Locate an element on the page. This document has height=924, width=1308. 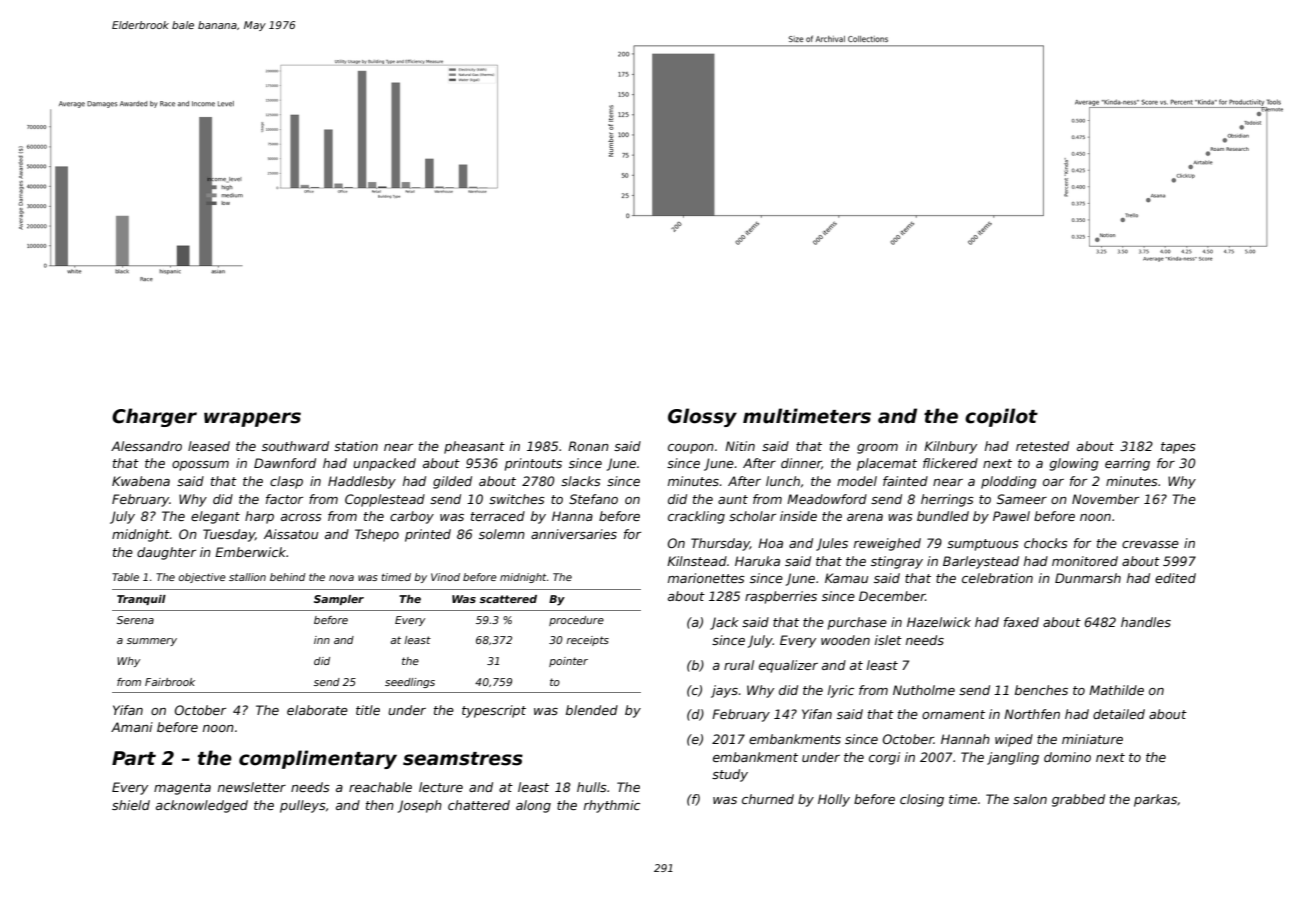
blended is located at coordinates (592, 710).
